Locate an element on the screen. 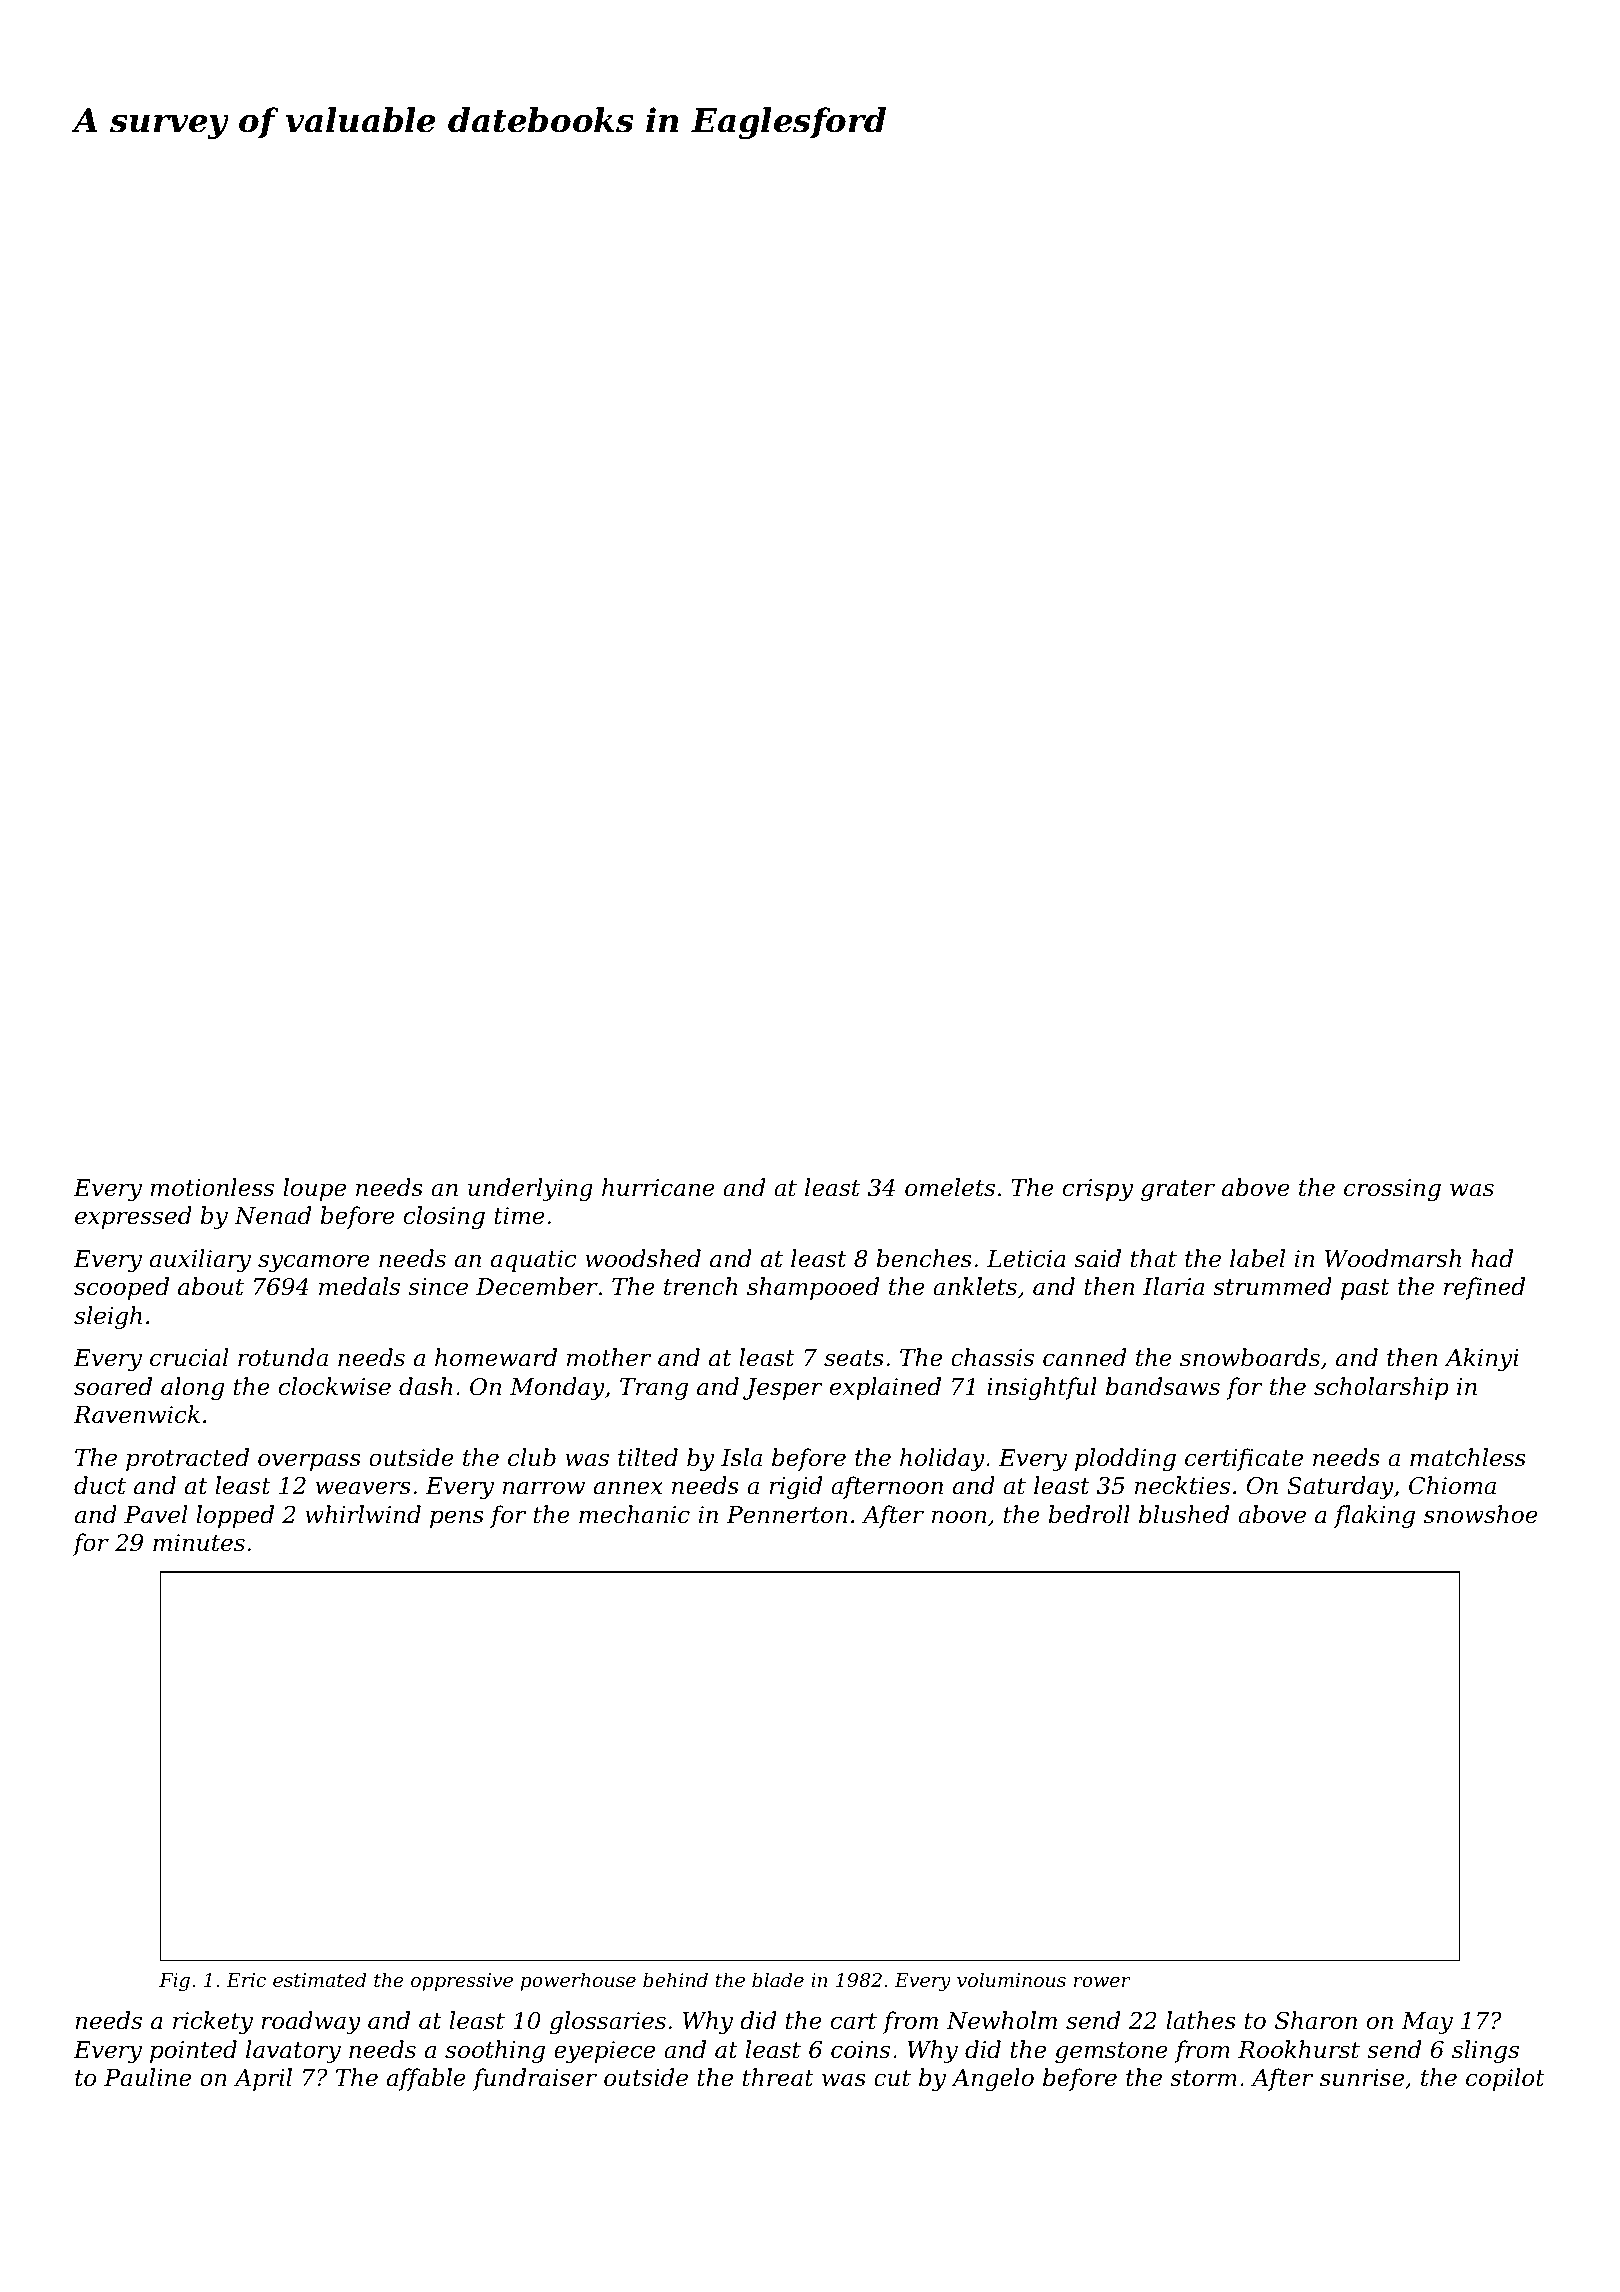 The height and width of the screenshot is (2292, 1620). crossing is located at coordinates (1392, 1190).
